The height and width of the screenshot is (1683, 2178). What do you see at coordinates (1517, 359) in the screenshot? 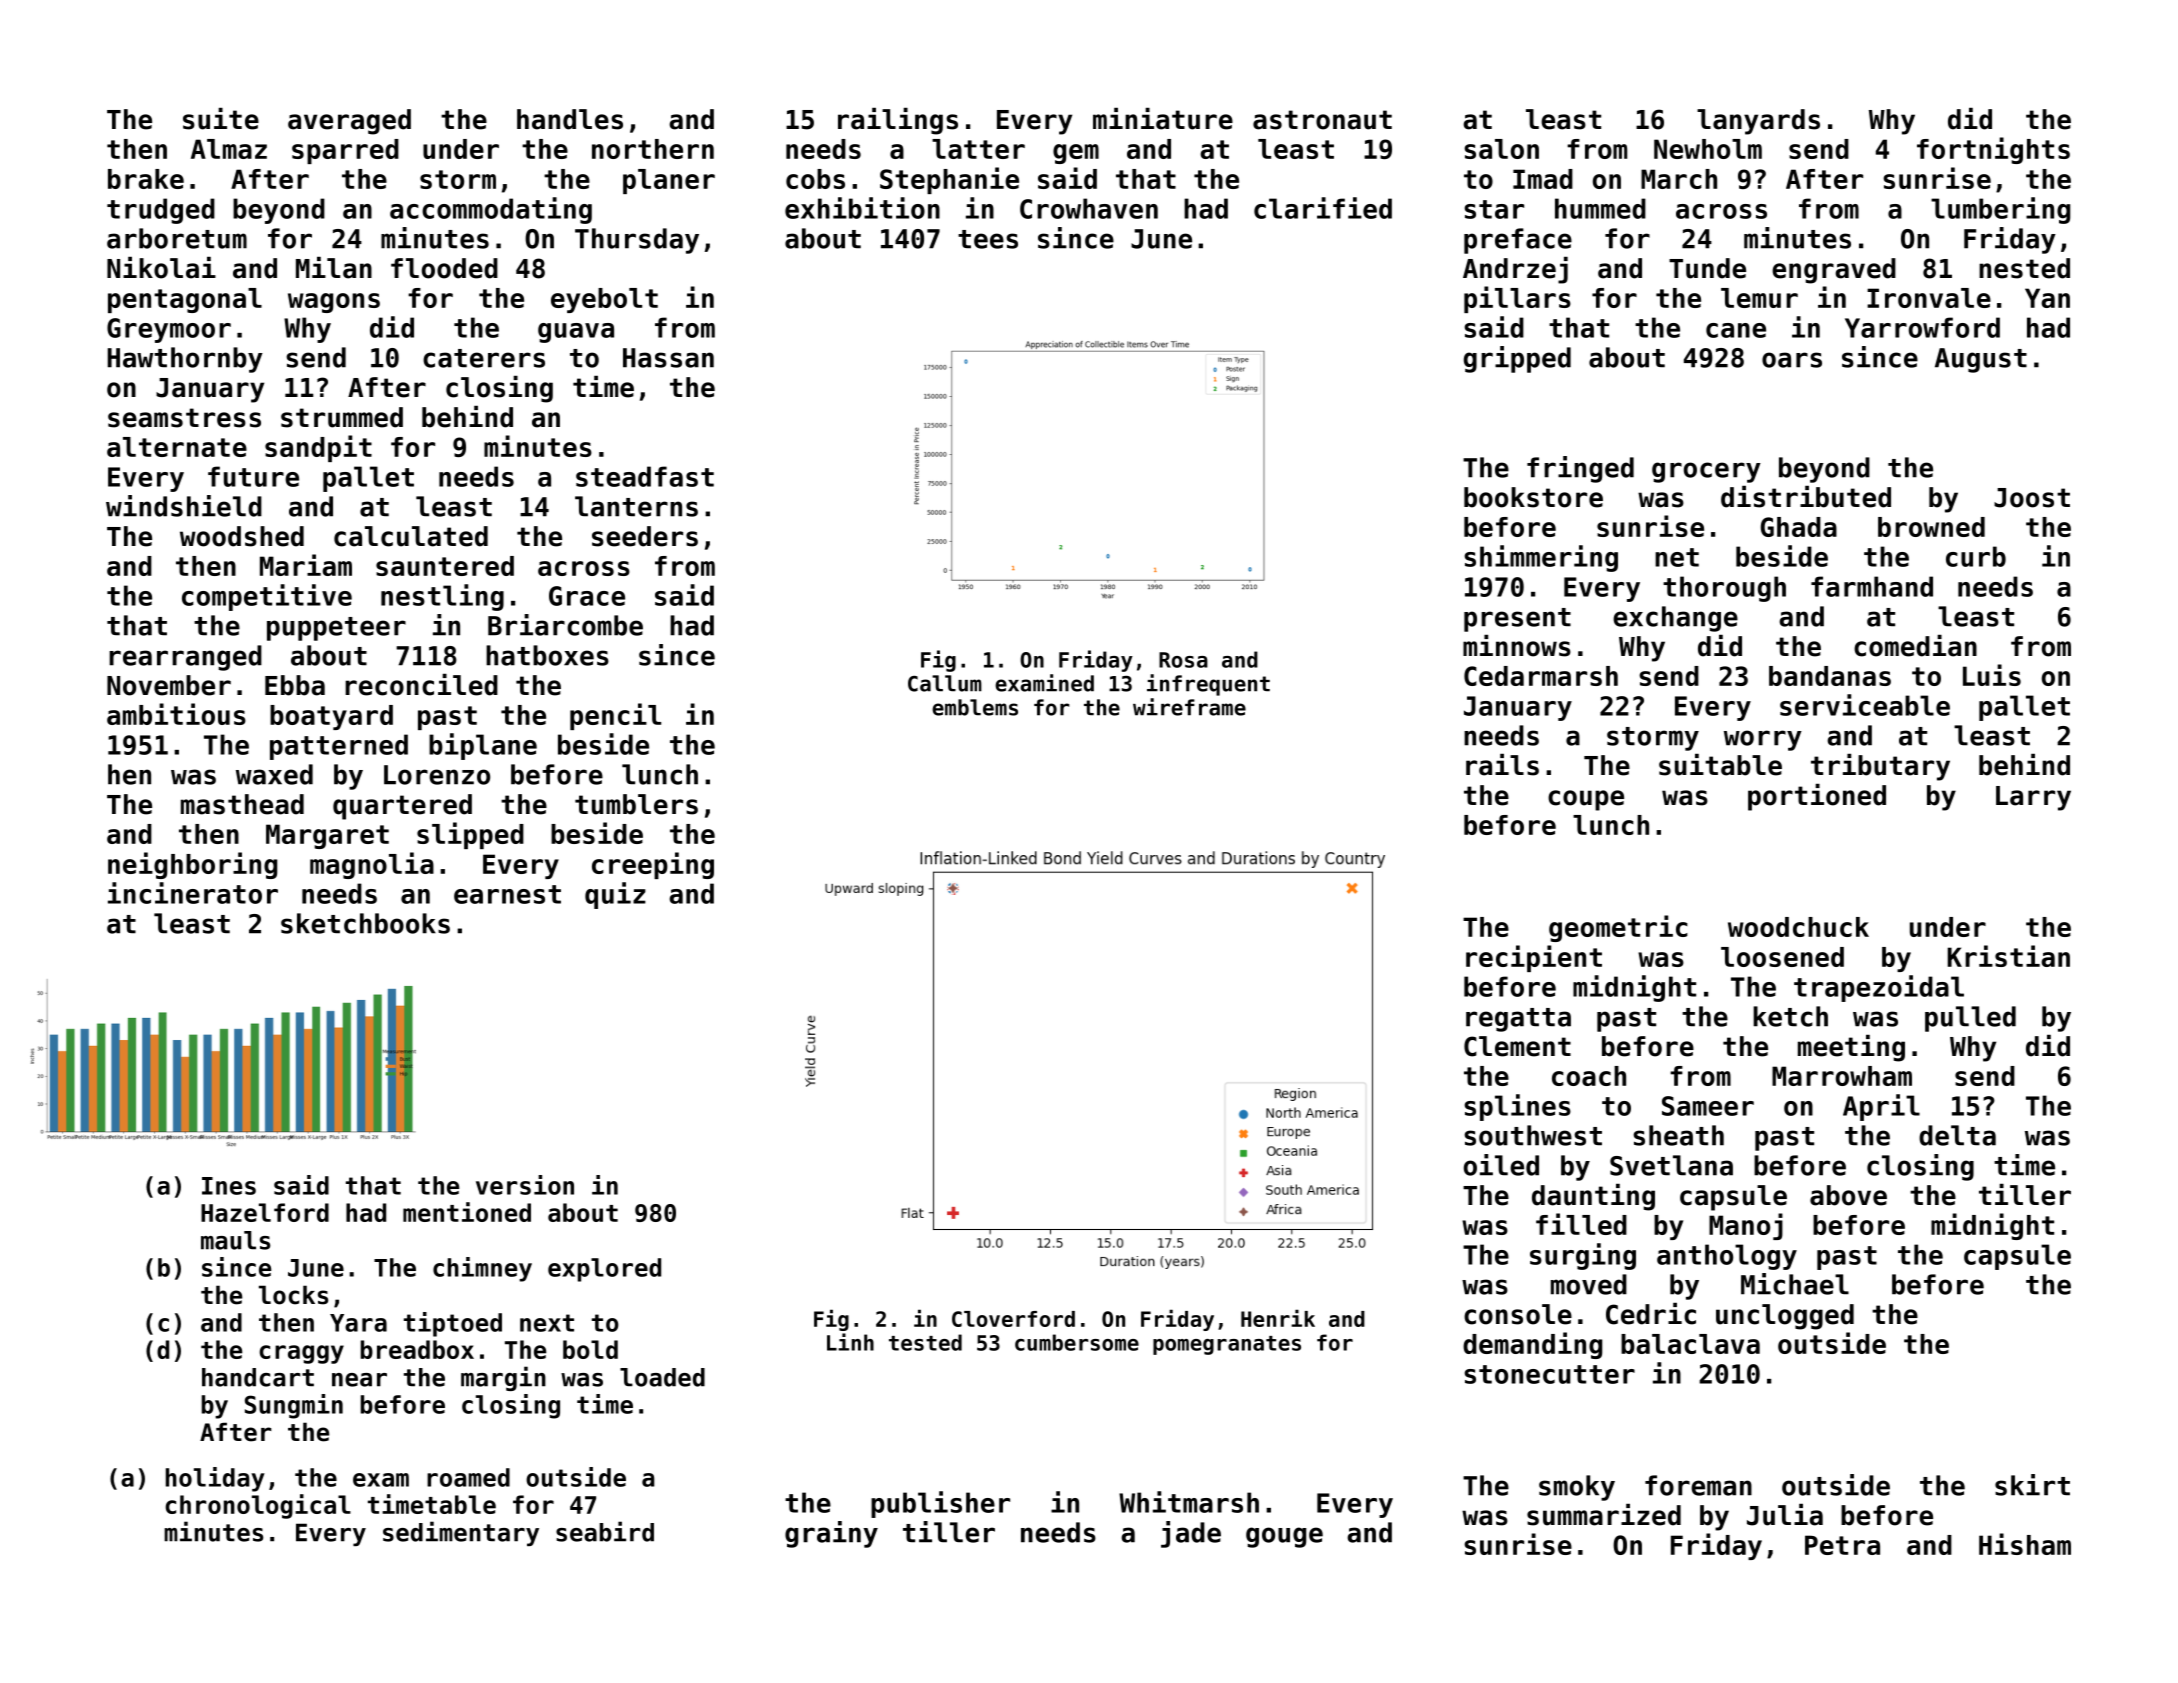
I see `gripped` at bounding box center [1517, 359].
